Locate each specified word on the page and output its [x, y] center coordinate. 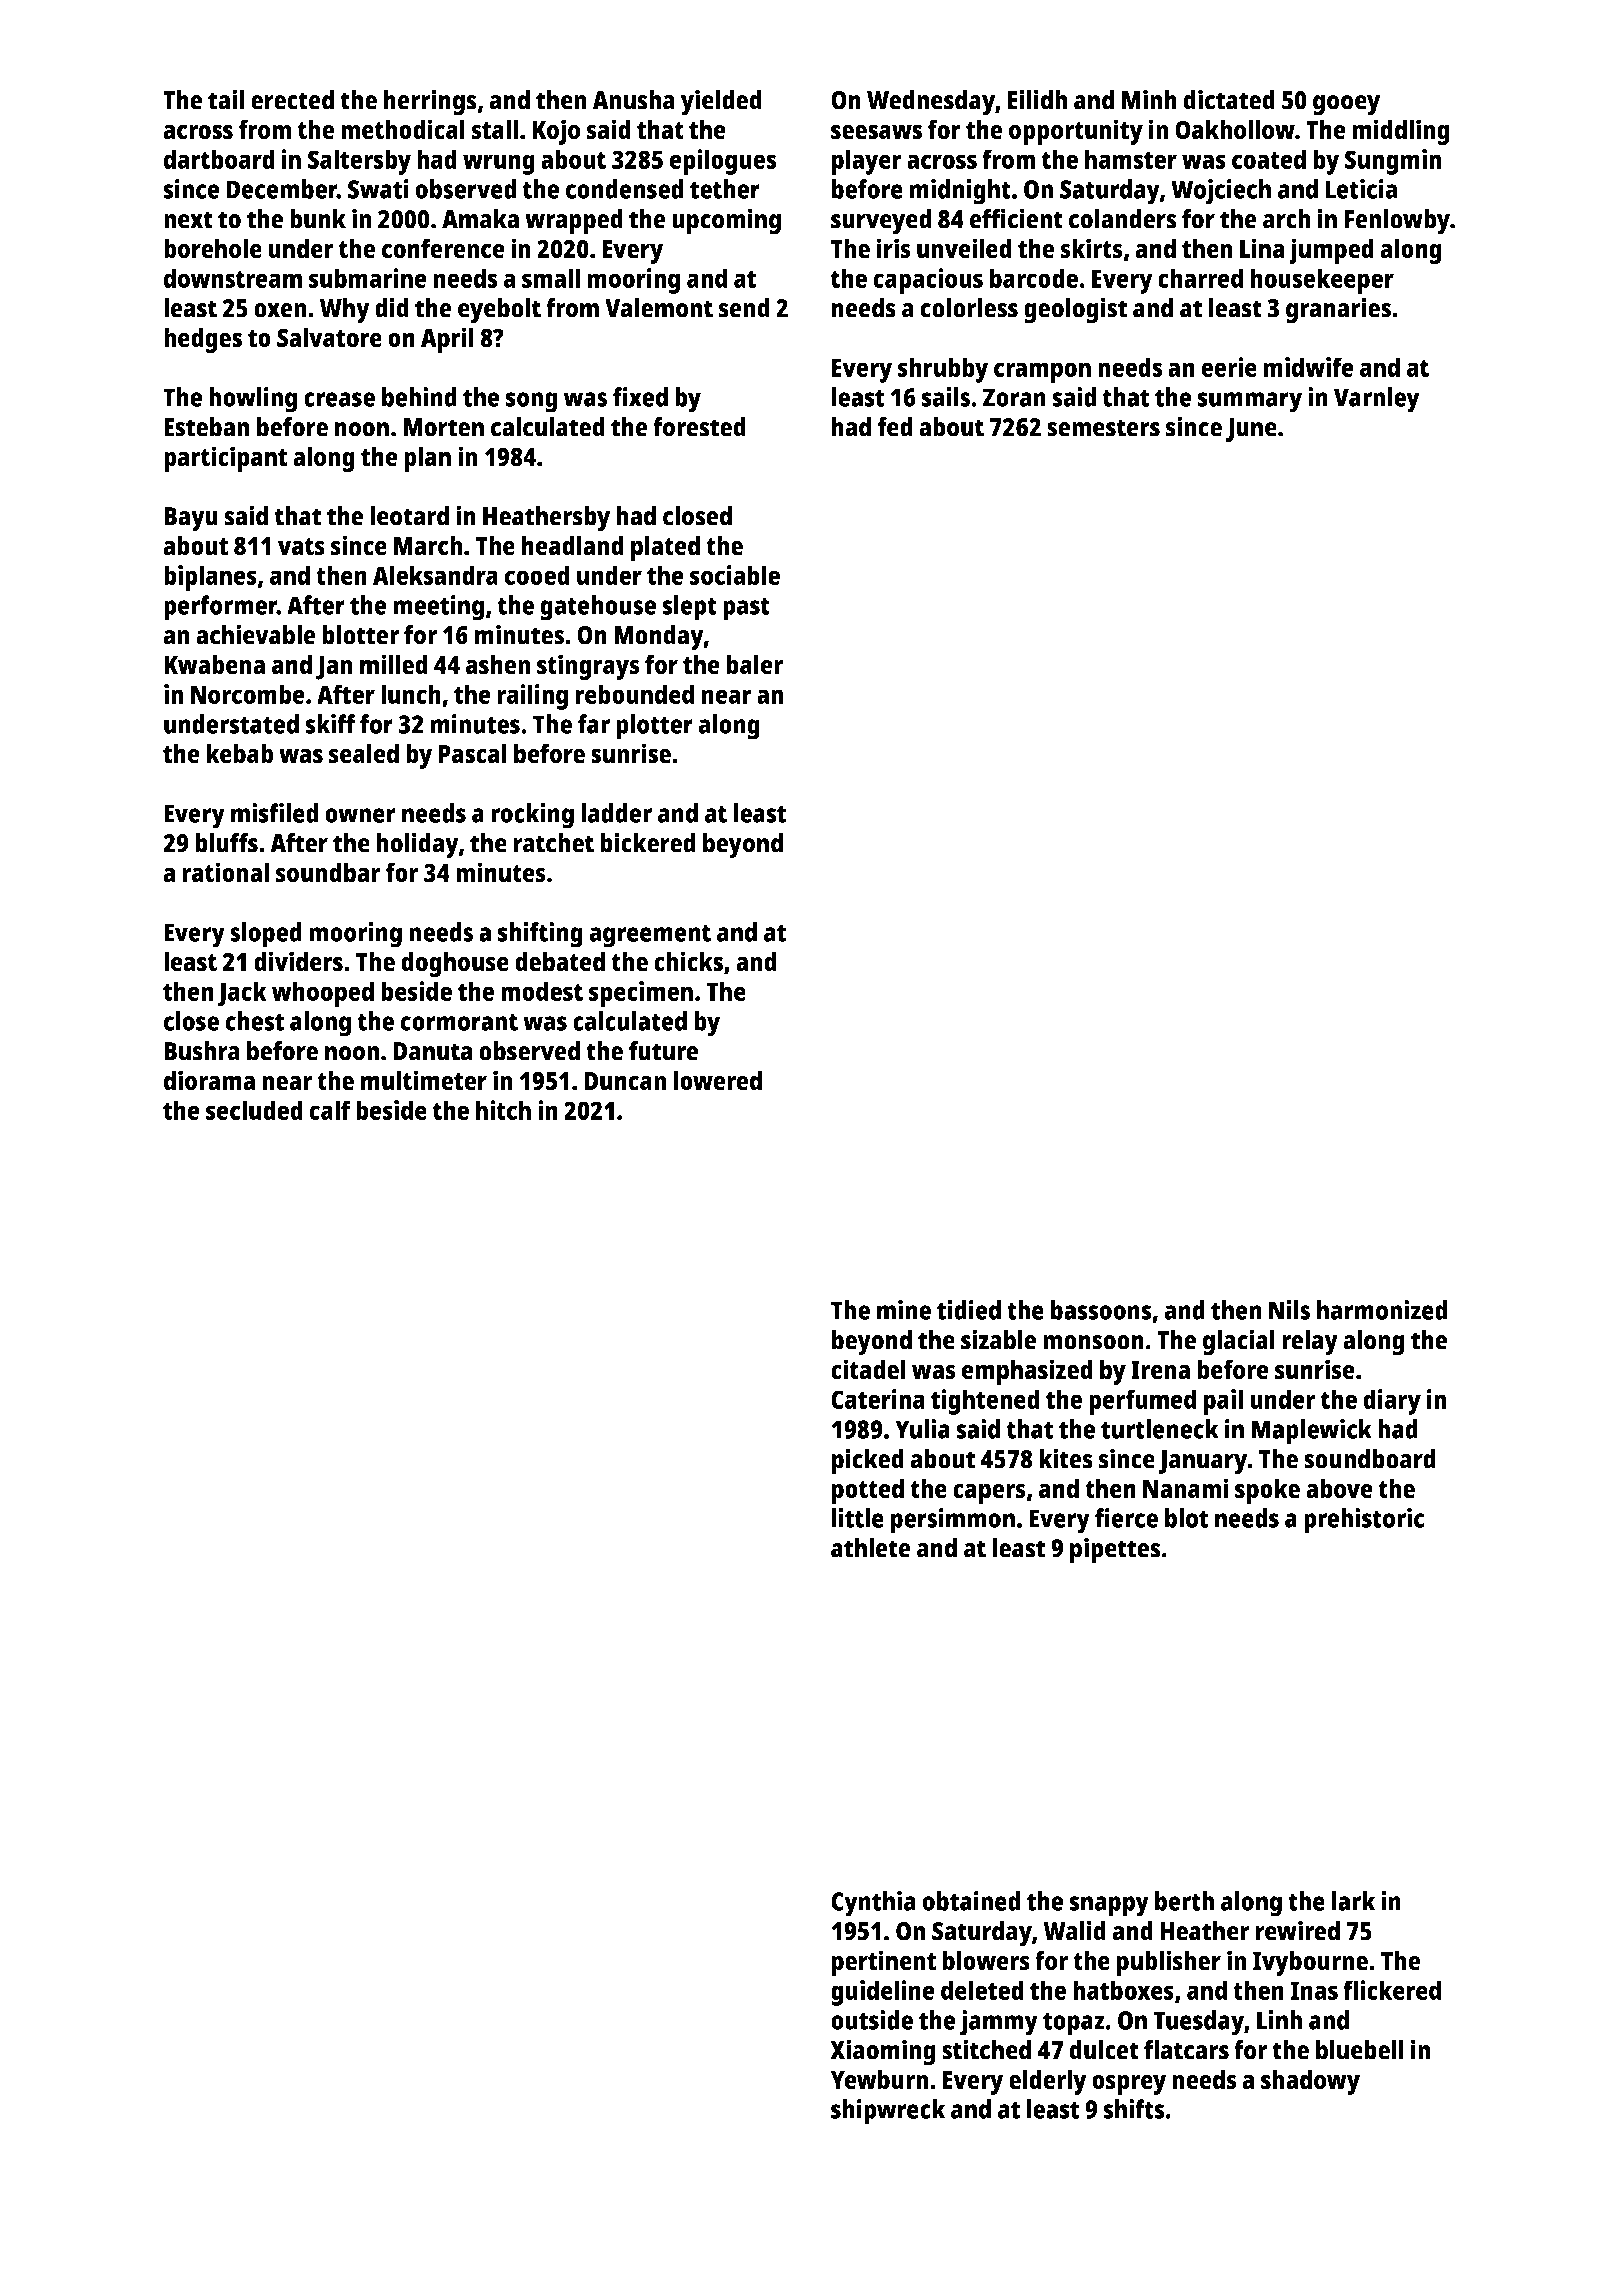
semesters [1103, 428]
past [746, 609]
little [858, 1518]
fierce [1126, 1518]
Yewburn [879, 2079]
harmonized [1382, 1310]
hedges [203, 340]
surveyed [881, 222]
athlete [871, 1548]
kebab [240, 753]
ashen [498, 664]
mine [904, 1310]
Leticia [1361, 189]
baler [754, 664]
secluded [254, 1110]
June [1251, 430]
